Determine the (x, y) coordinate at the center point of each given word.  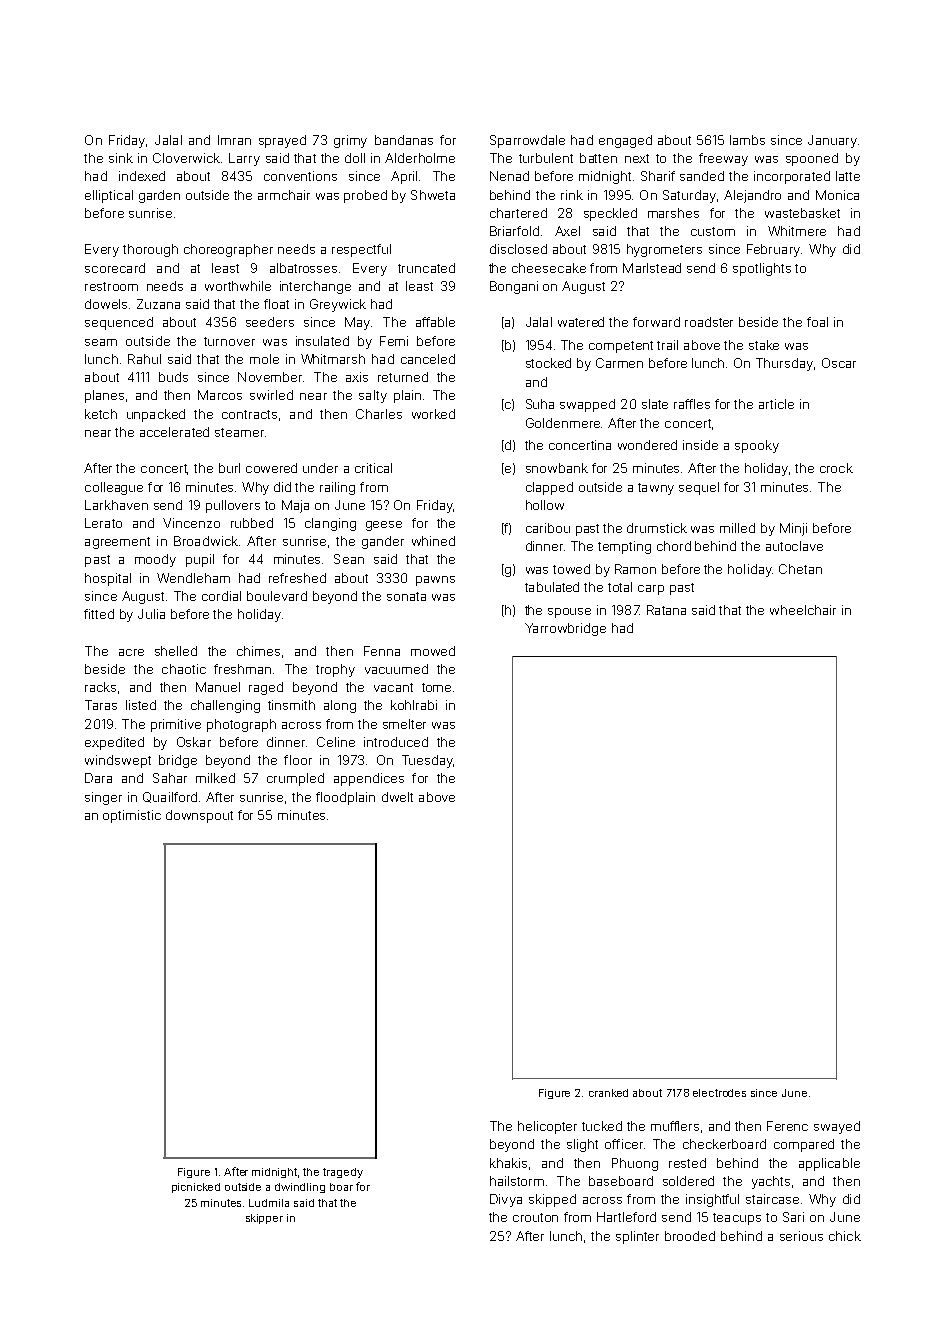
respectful (361, 250)
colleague (114, 488)
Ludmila (269, 1203)
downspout (199, 816)
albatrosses (303, 268)
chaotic (184, 669)
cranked (608, 1093)
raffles (692, 404)
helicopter (547, 1127)
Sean (349, 559)
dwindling (300, 1188)
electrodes (719, 1093)
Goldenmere (563, 423)
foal (817, 322)
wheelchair (803, 610)
